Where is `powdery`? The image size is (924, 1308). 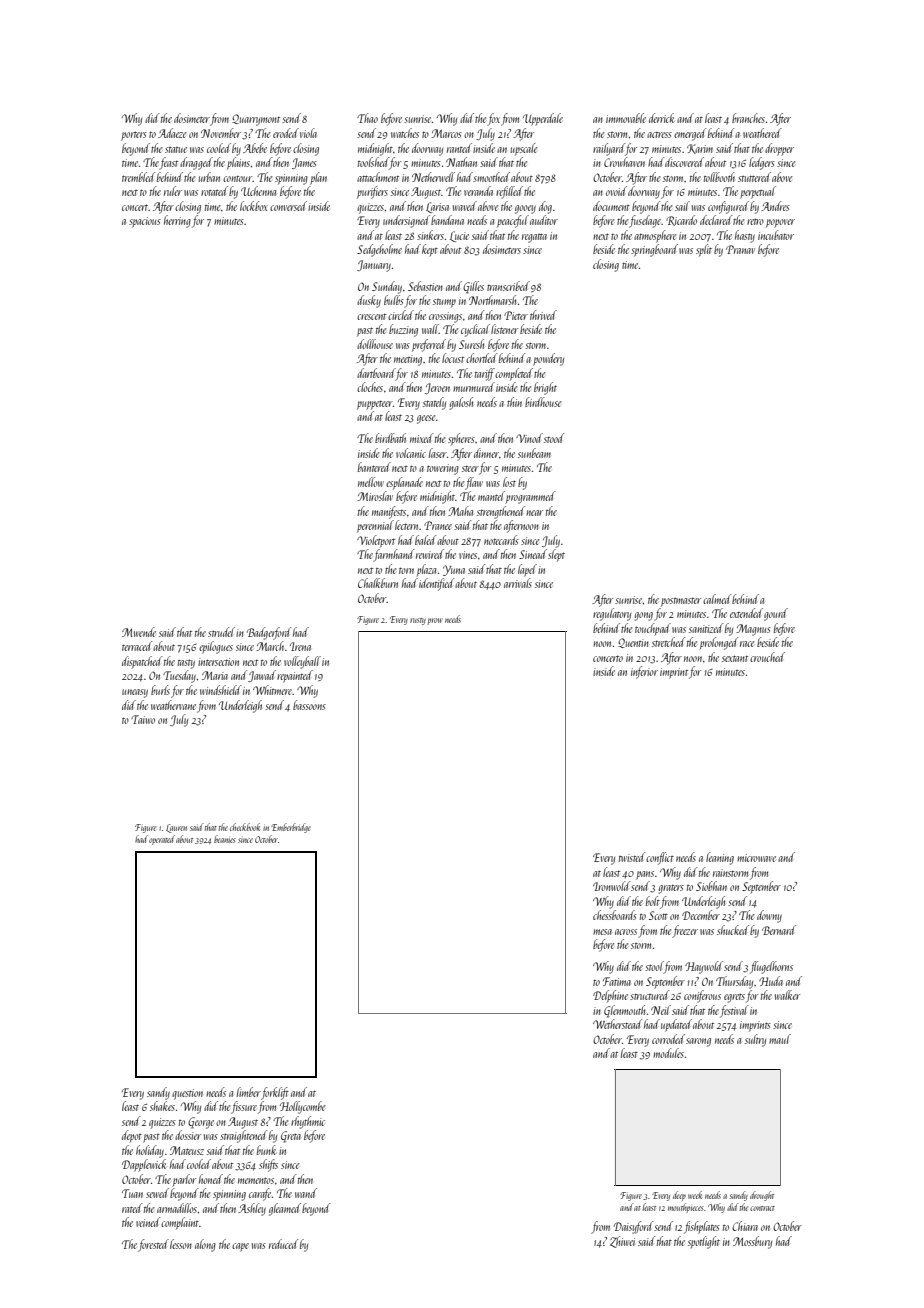
powdery is located at coordinates (548, 359).
